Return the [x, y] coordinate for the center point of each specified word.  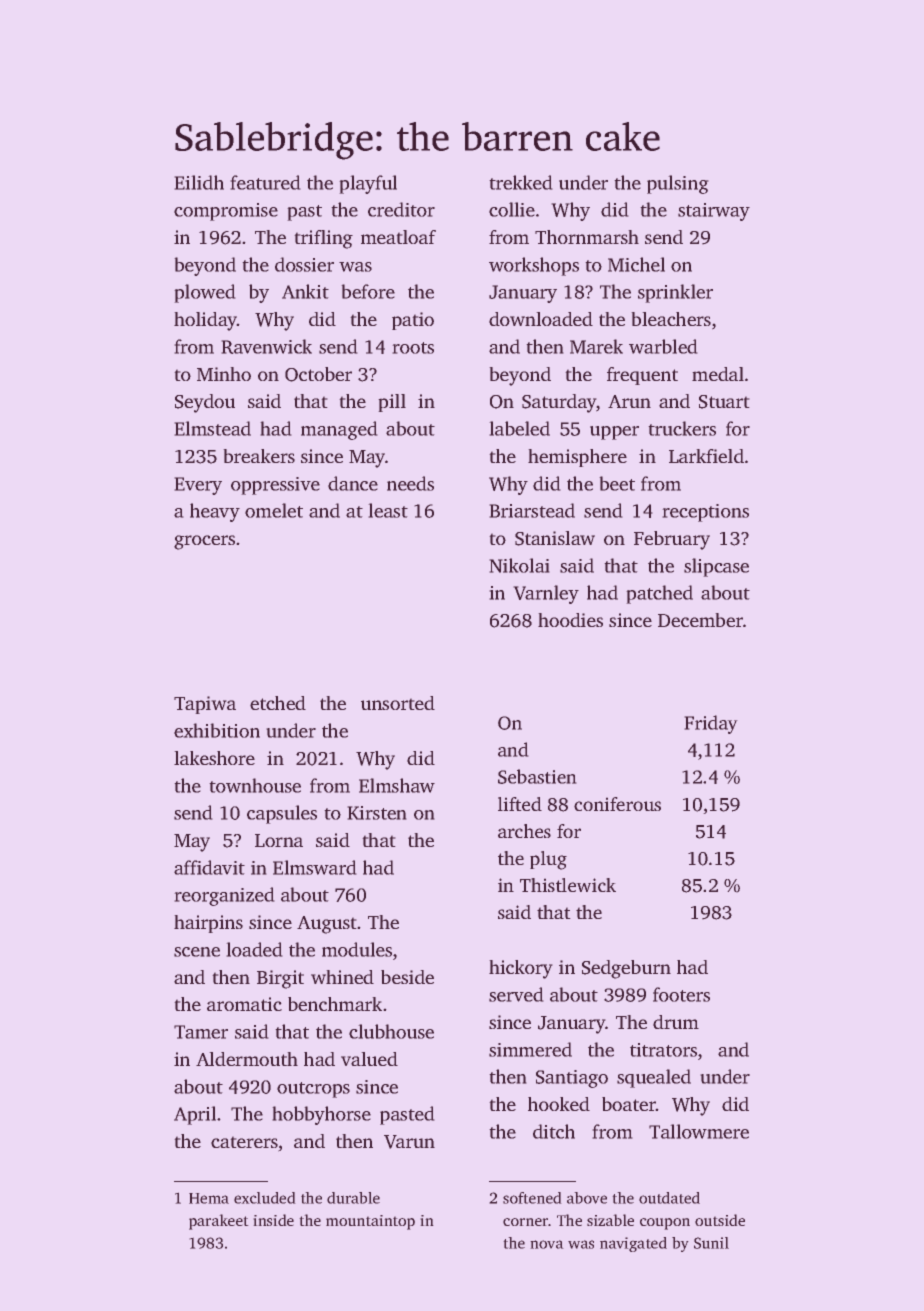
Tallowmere [699, 1131]
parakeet [219, 1222]
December [700, 620]
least [388, 510]
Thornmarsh [587, 237]
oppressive [275, 486]
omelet [274, 510]
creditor [401, 209]
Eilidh [199, 182]
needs [410, 483]
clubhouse [391, 1031]
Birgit [280, 979]
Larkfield [706, 456]
